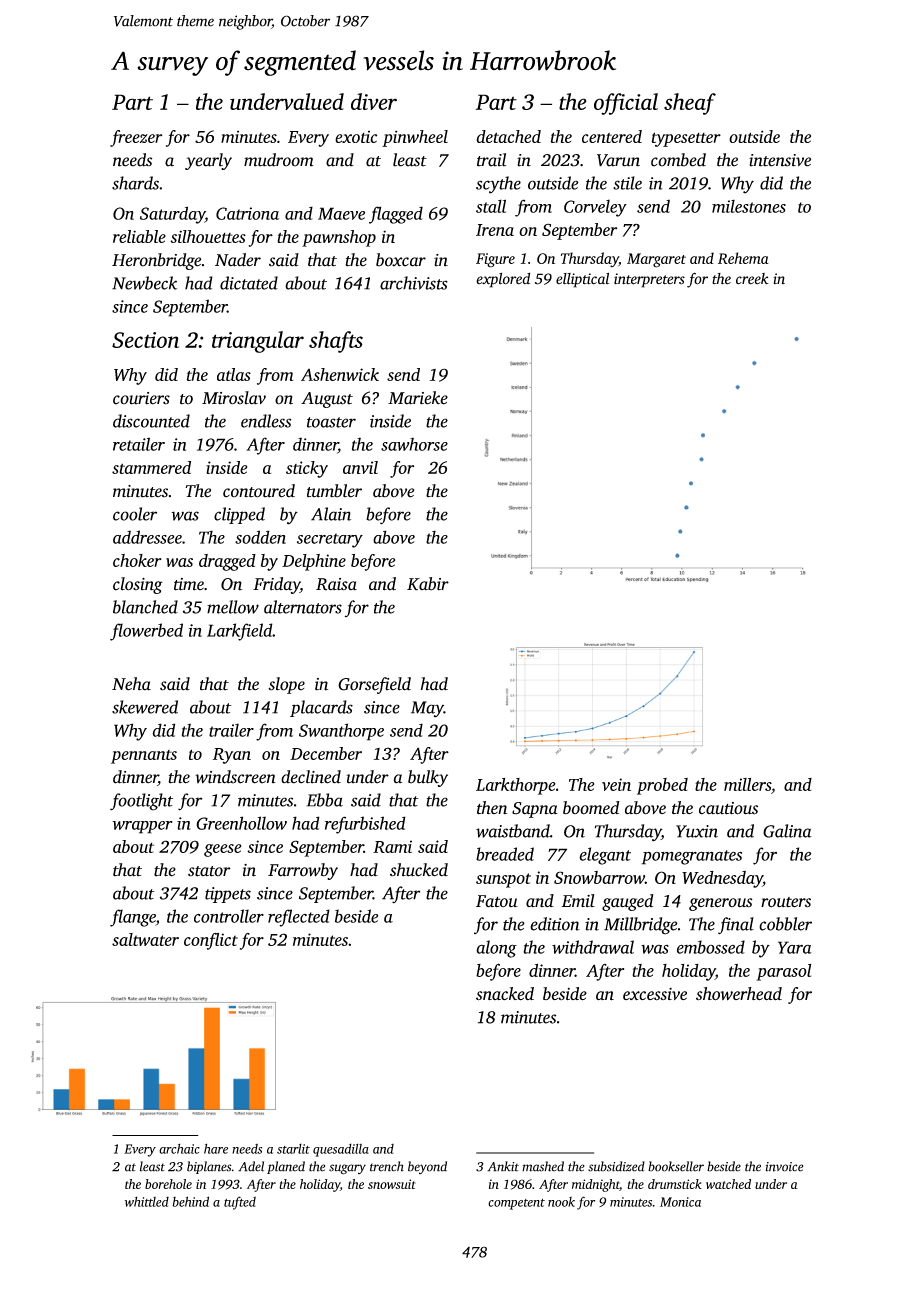 Image resolution: width=924 pixels, height=1308 pixels. I want to click on diver, so click(374, 101).
